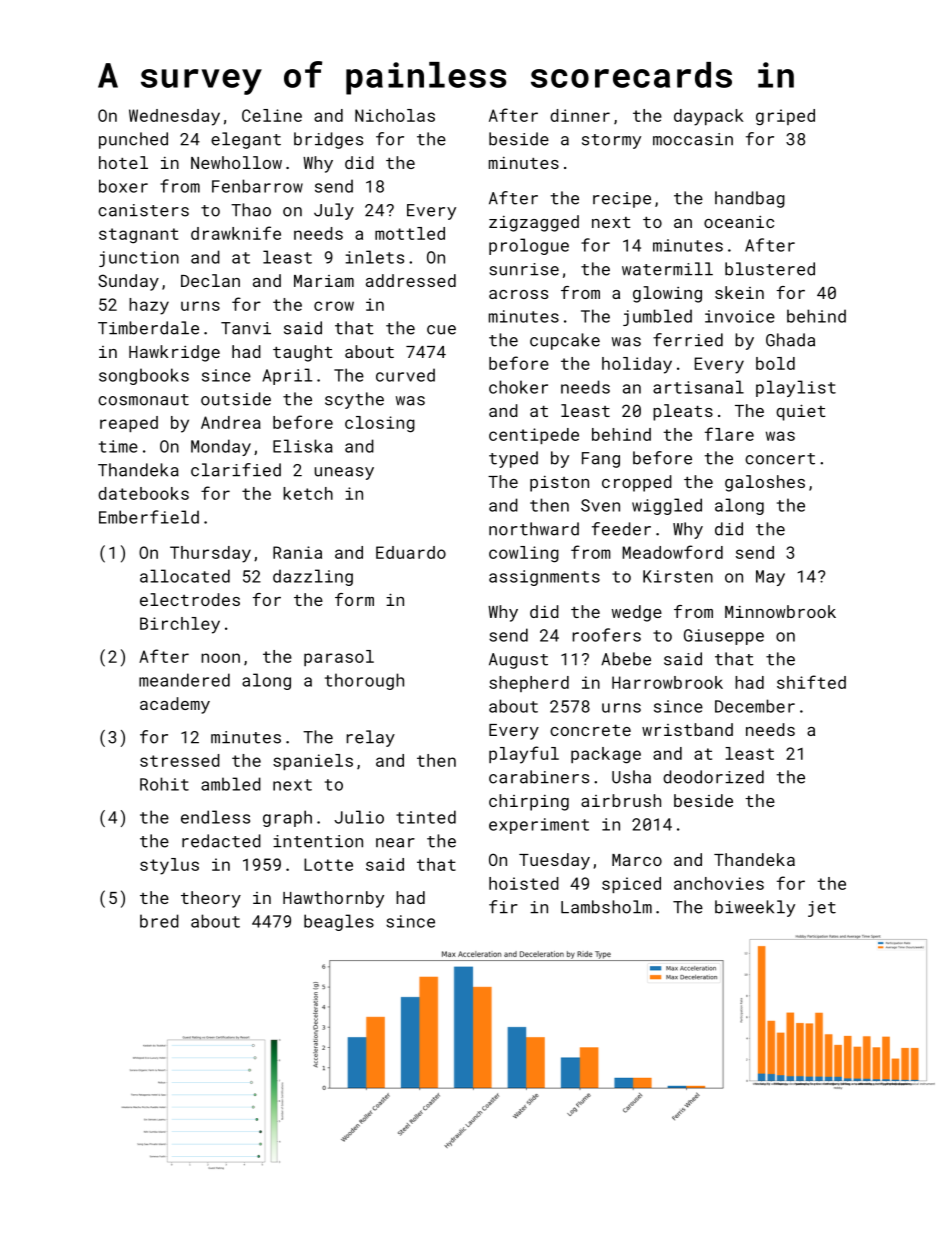  Describe the element at coordinates (236, 470) in the screenshot. I see `clarified` at that location.
